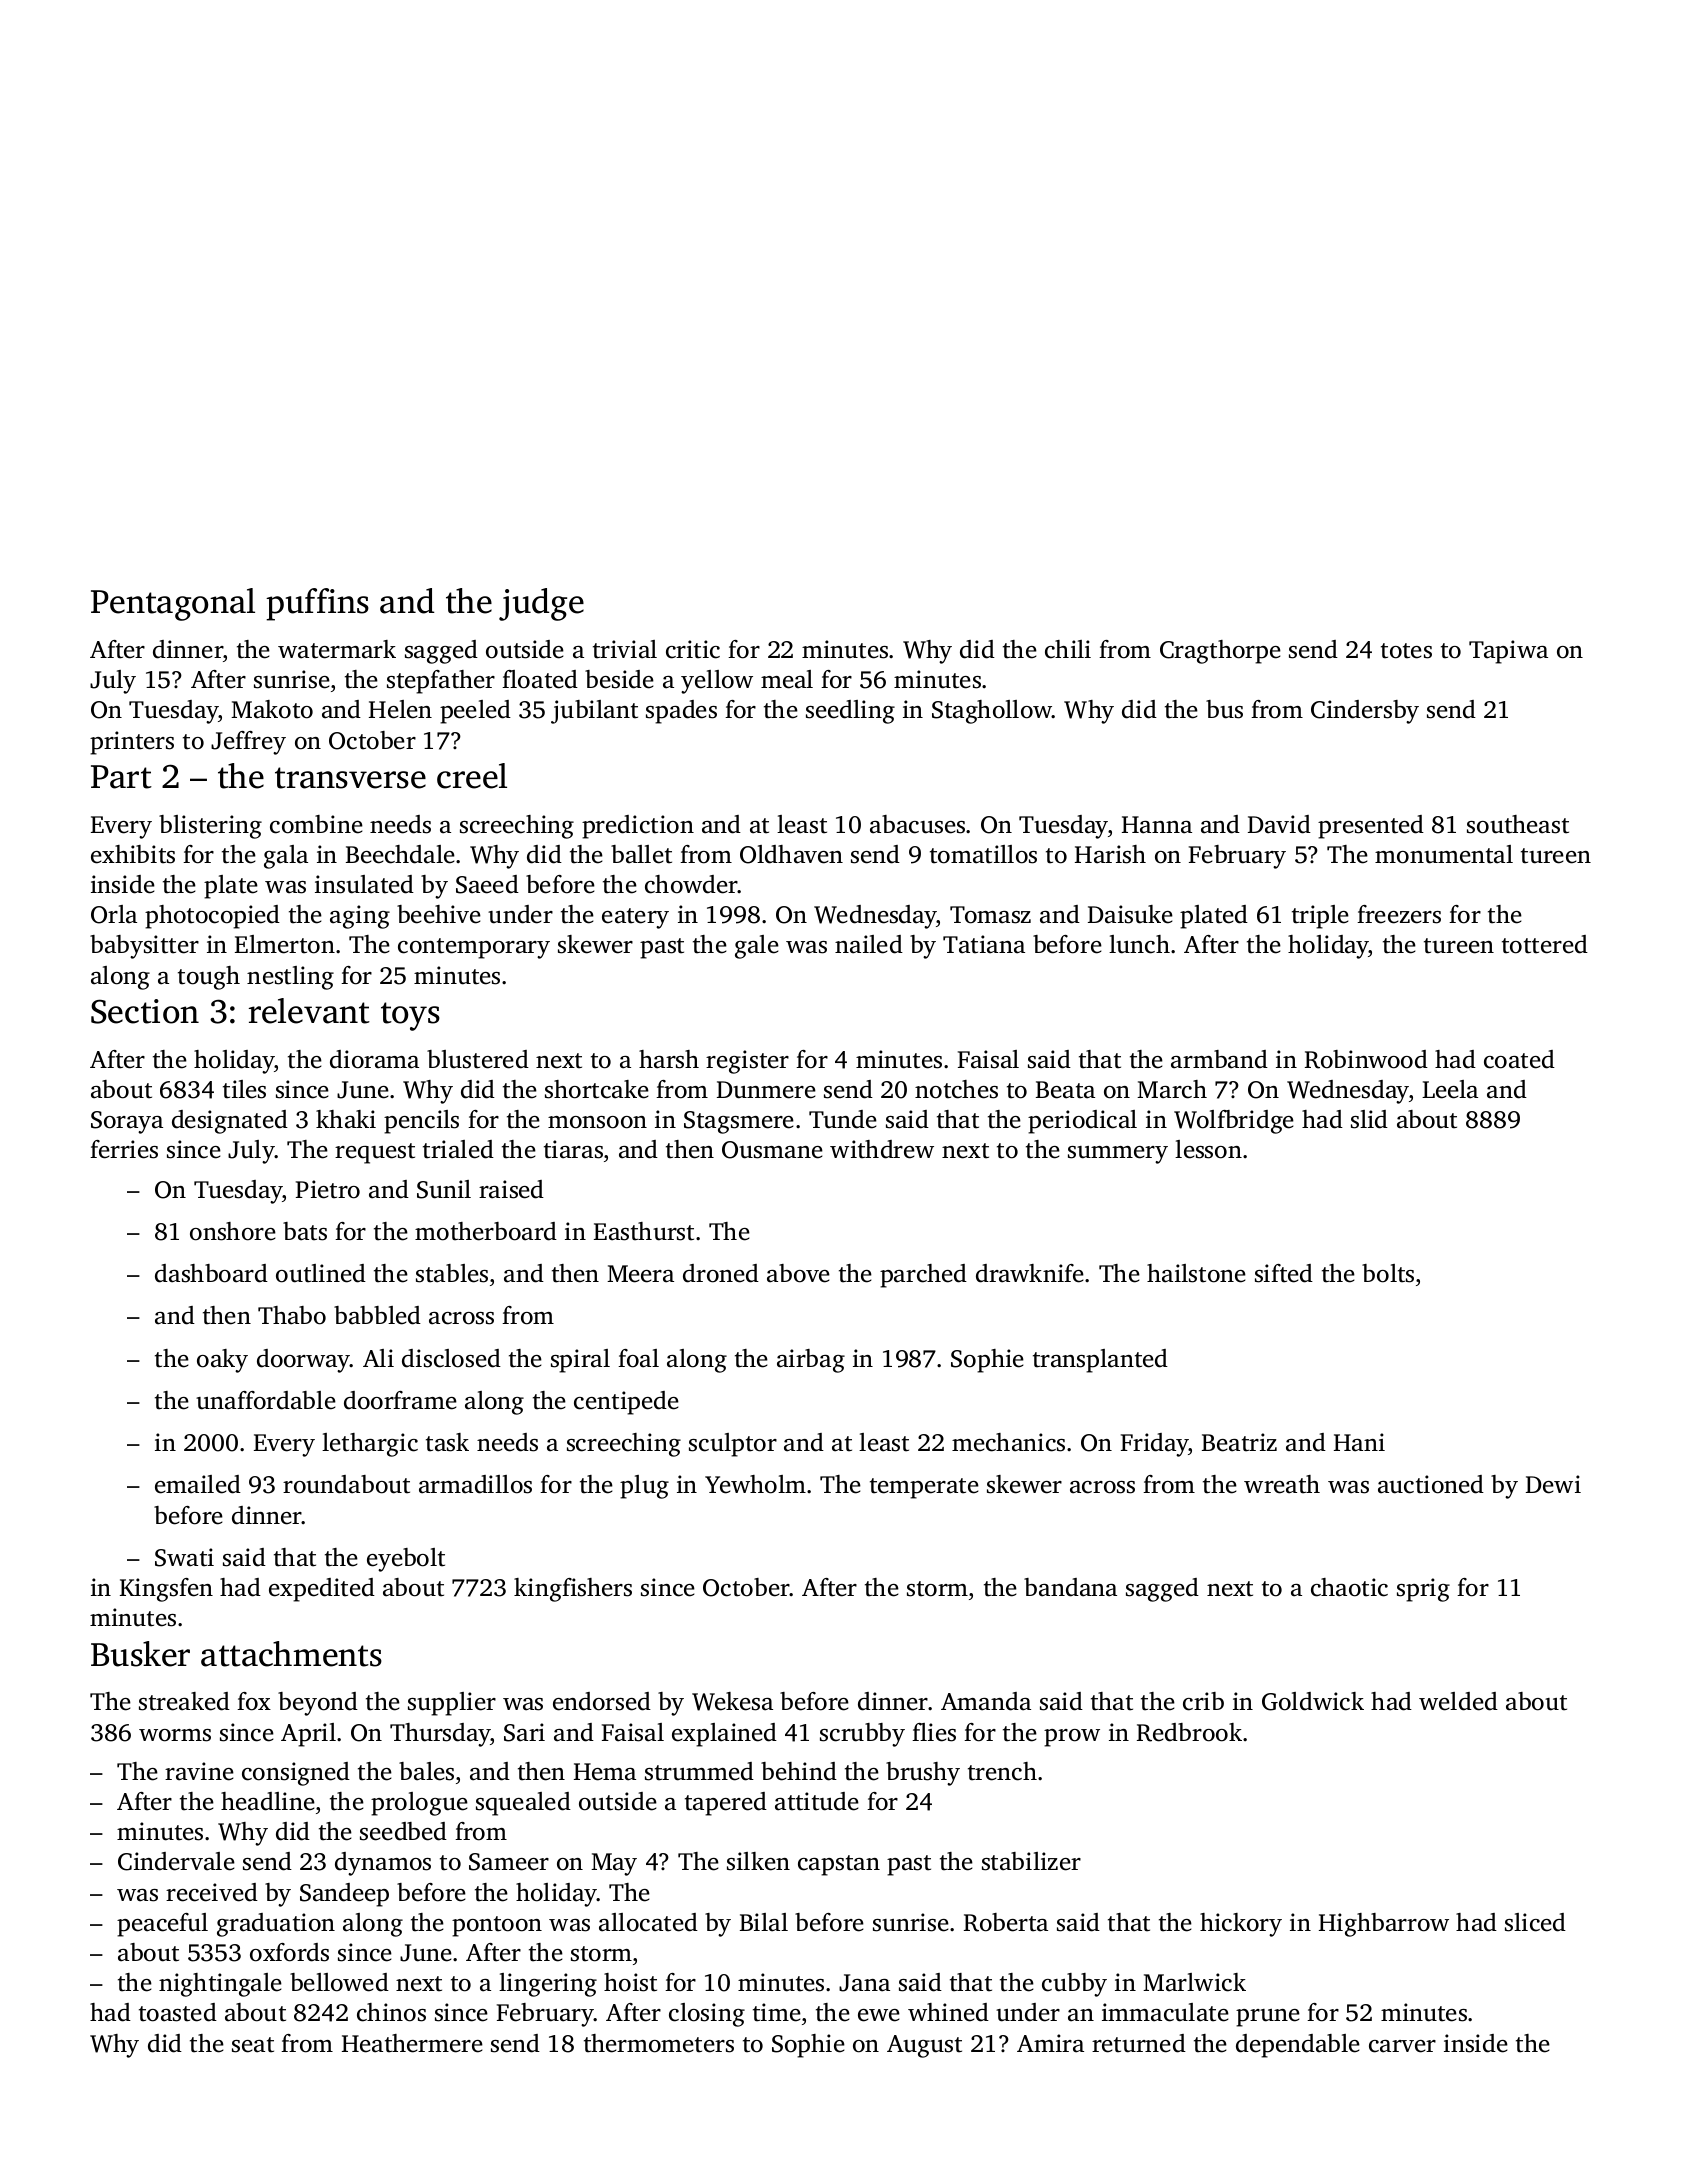 This screenshot has width=1683, height=2178. I want to click on register, so click(747, 1062).
